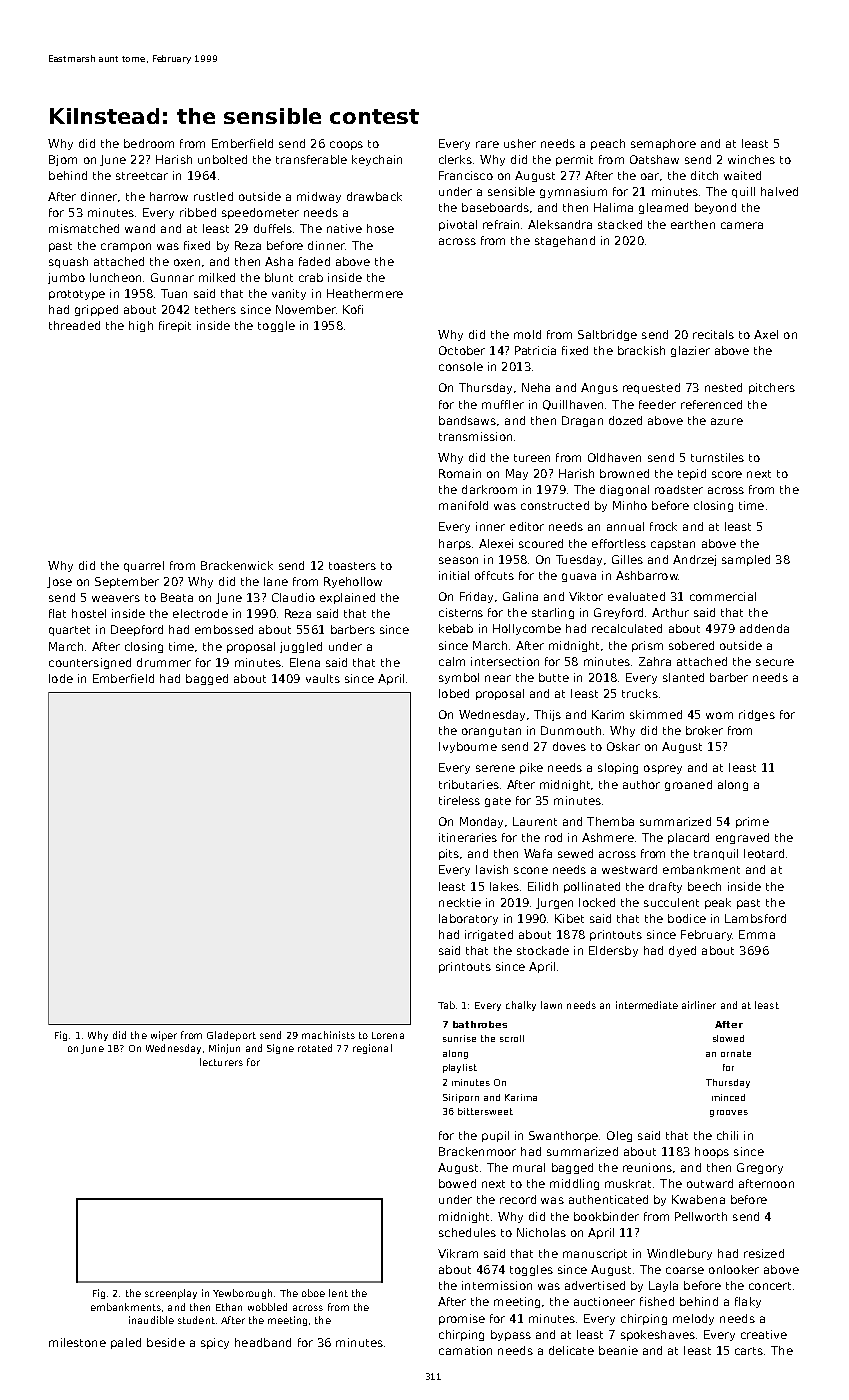  Describe the element at coordinates (455, 159) in the document. I see `clerks` at that location.
